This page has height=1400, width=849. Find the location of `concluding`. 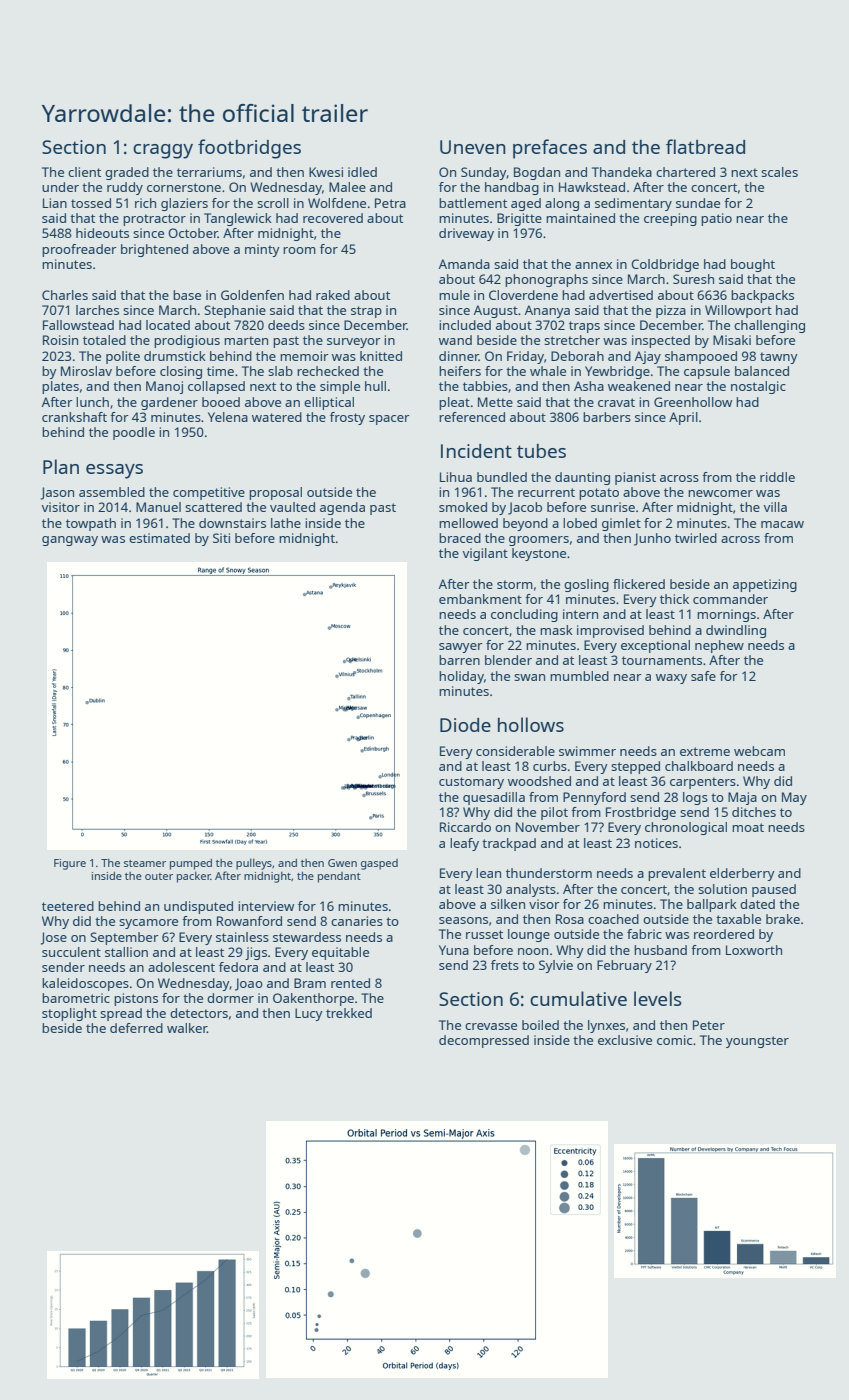

concluding is located at coordinates (524, 615).
